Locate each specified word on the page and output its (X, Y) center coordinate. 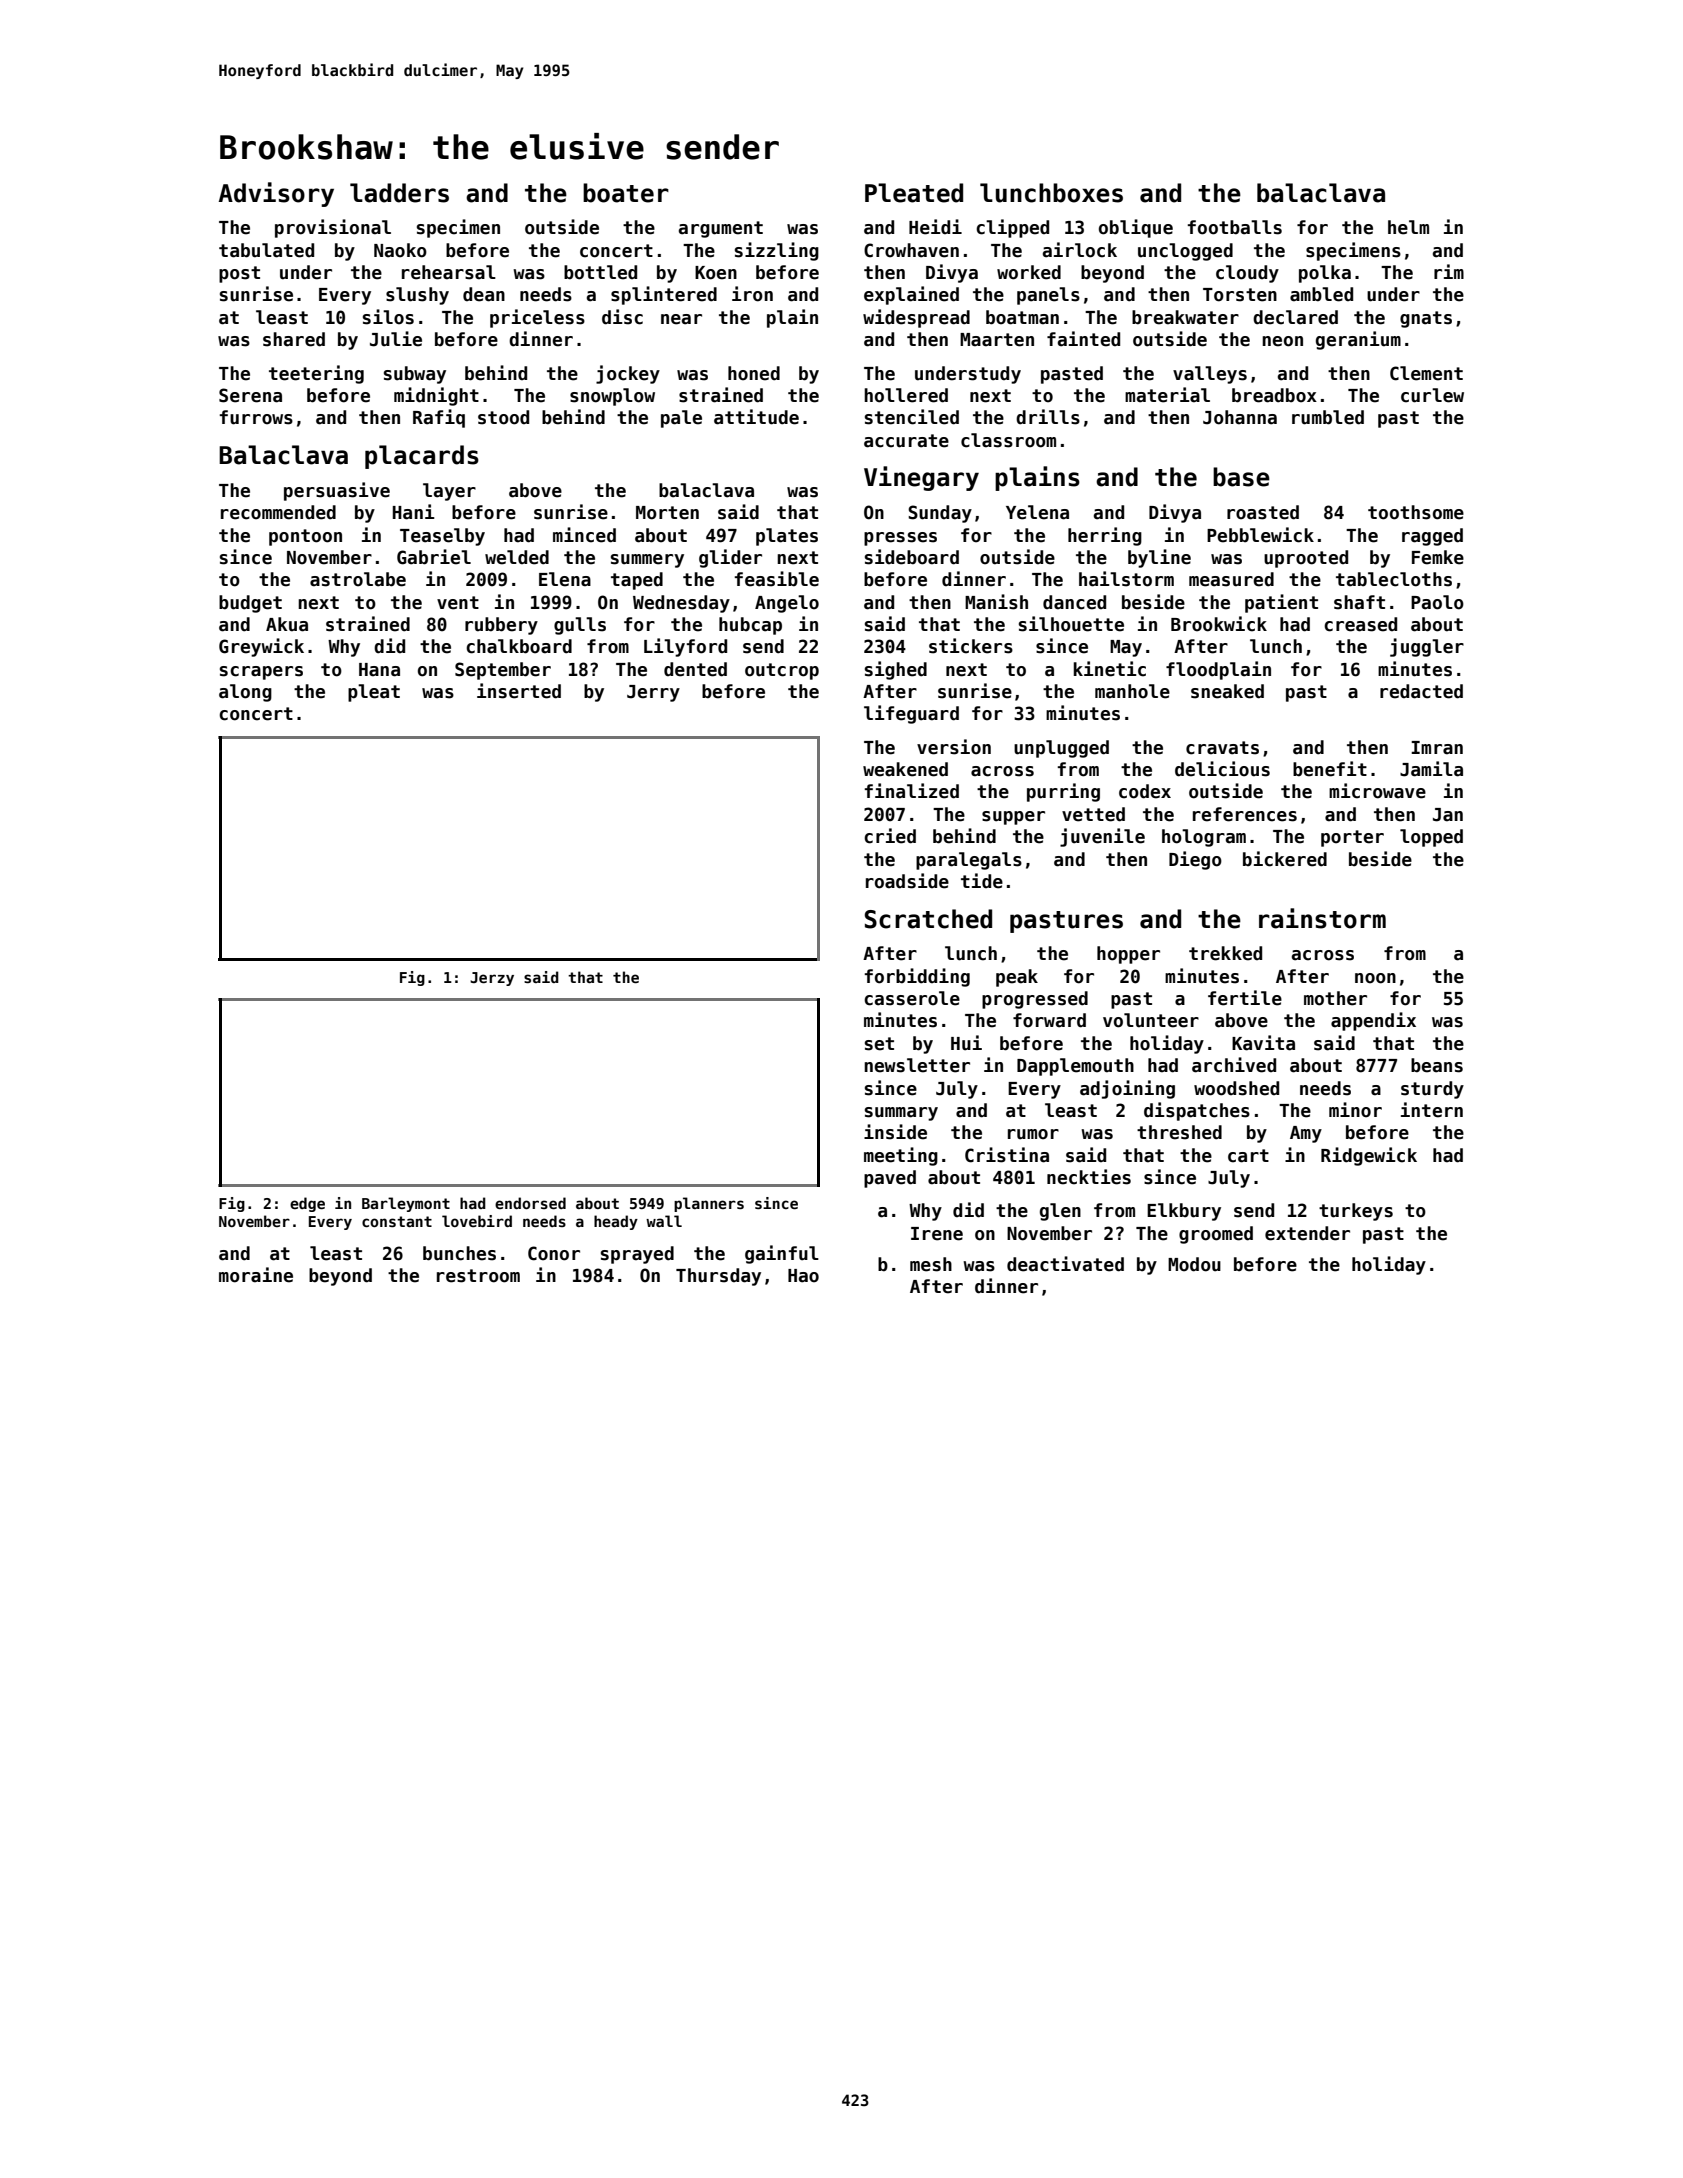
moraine (256, 1275)
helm (1408, 227)
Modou (1194, 1264)
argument (721, 229)
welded (517, 557)
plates (787, 537)
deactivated (1065, 1264)
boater (626, 193)
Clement (1426, 373)
